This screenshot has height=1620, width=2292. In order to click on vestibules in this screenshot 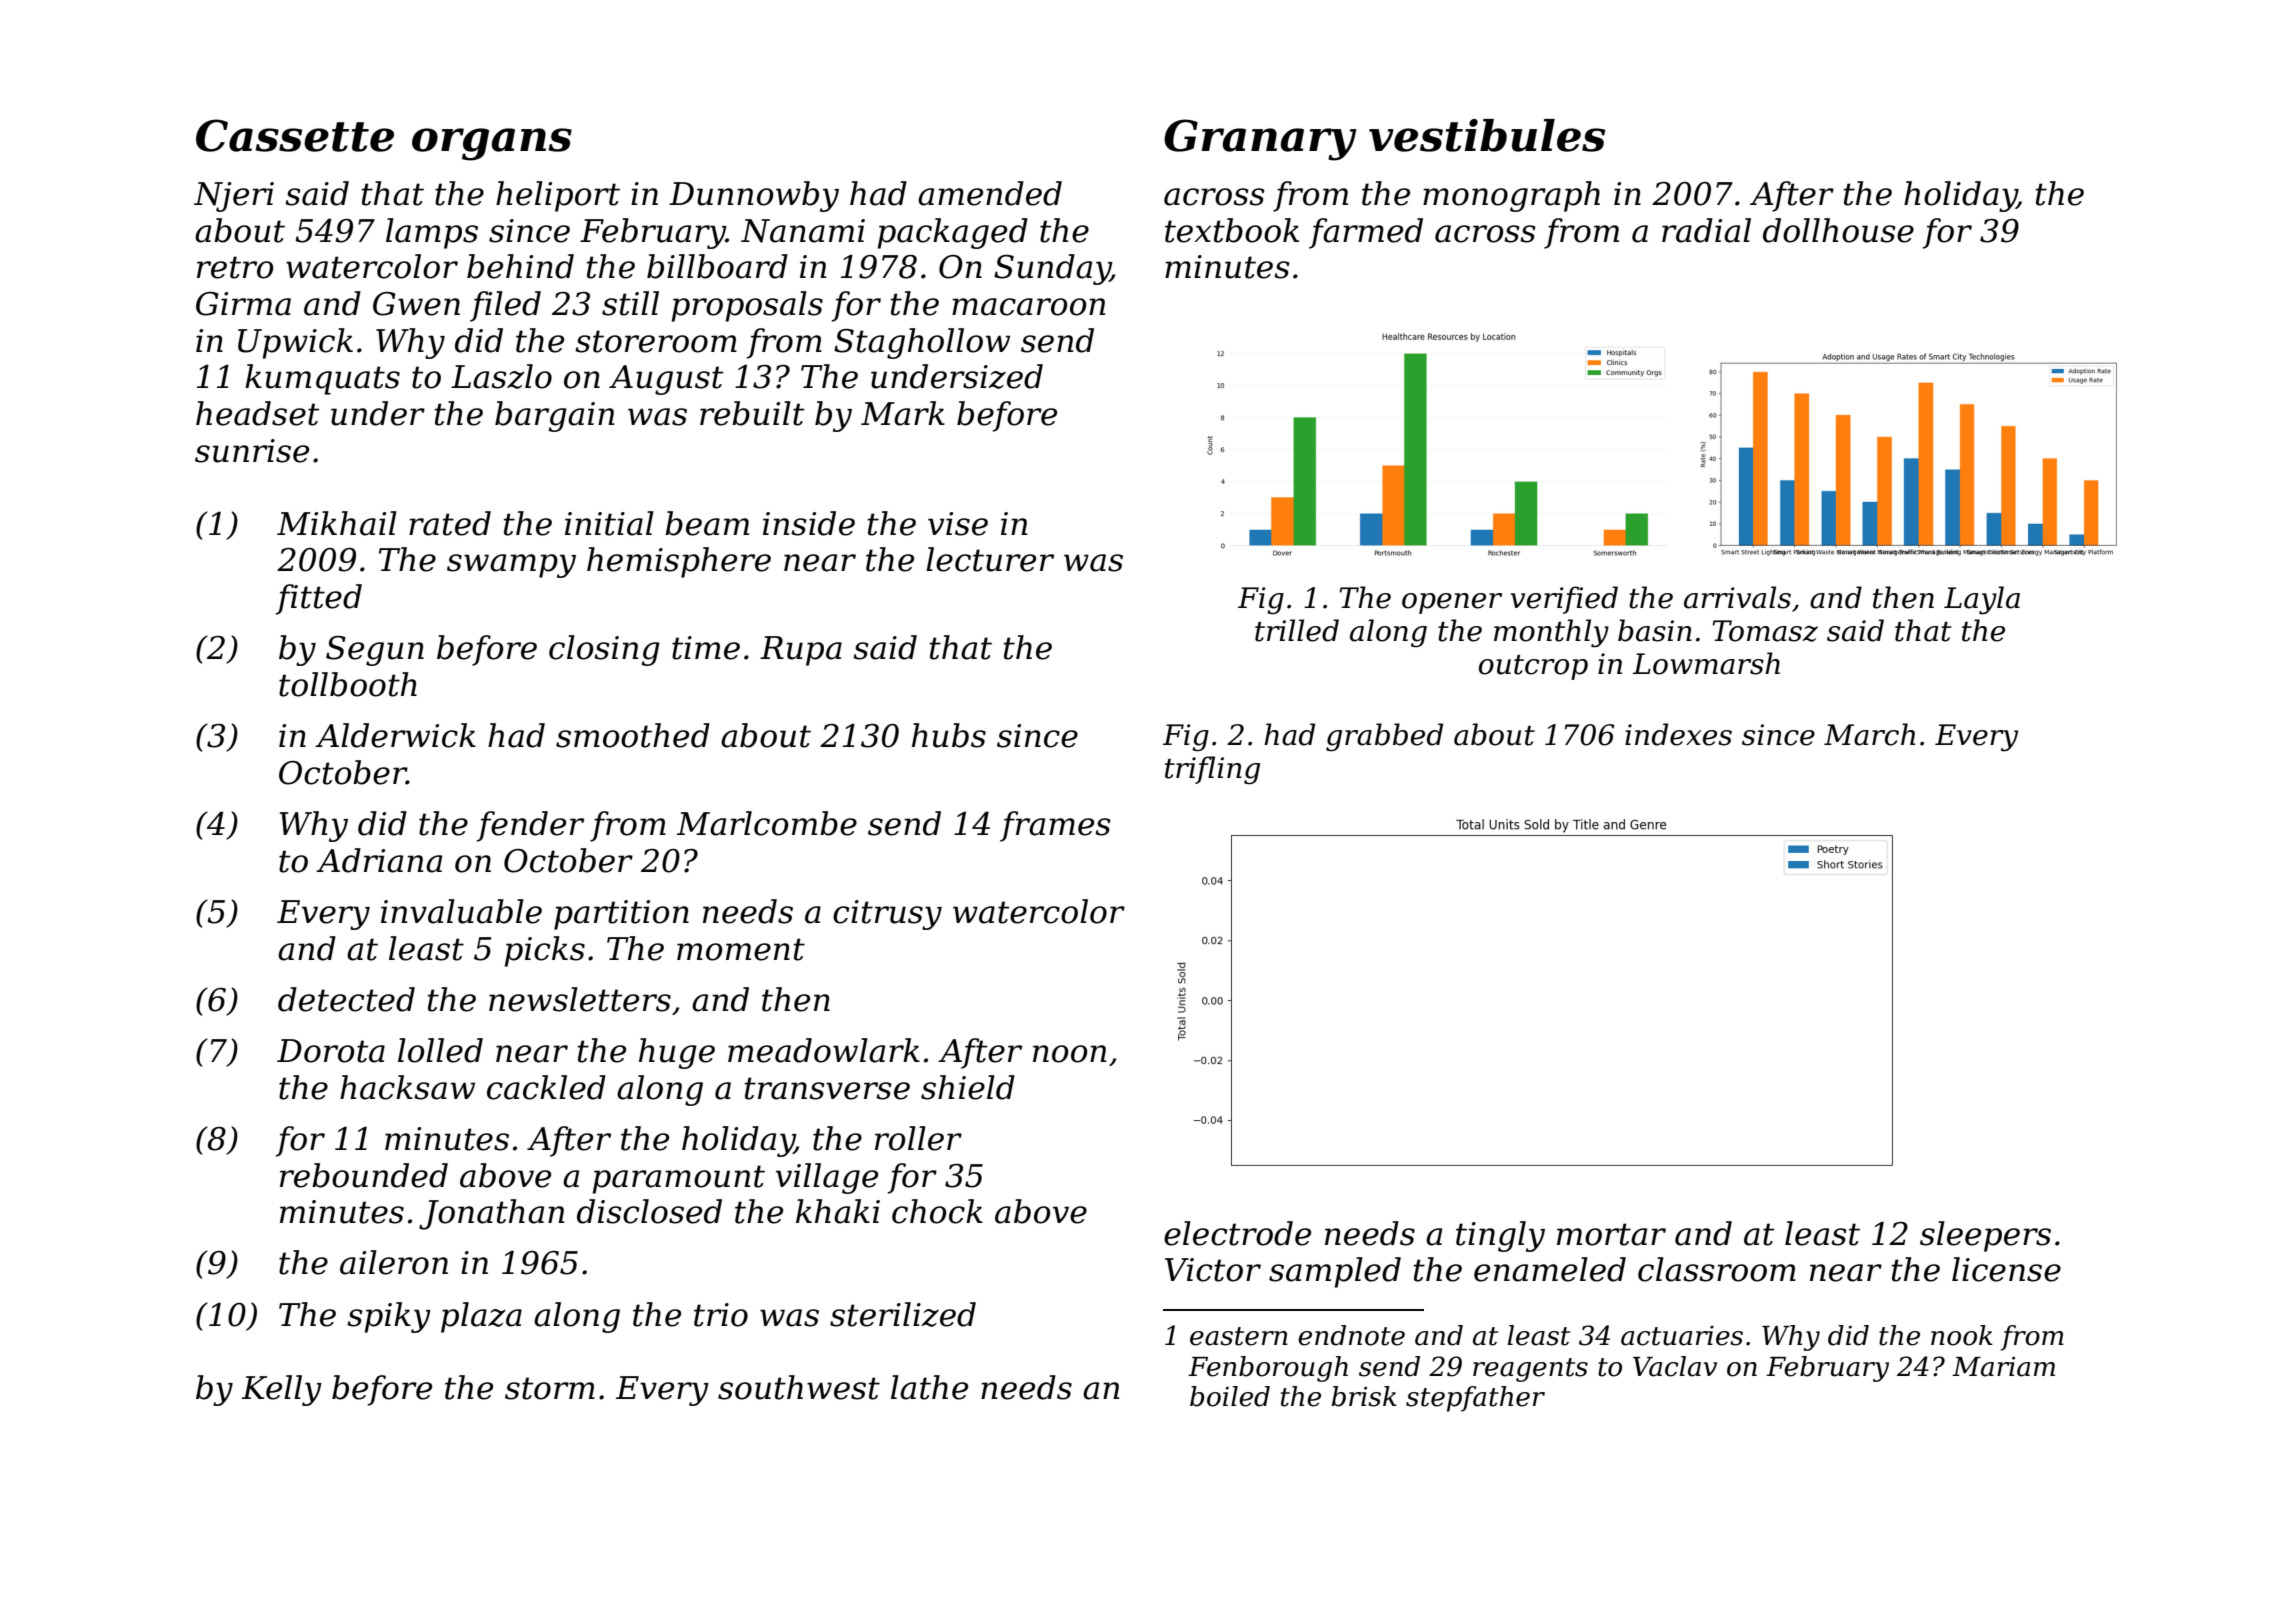, I will do `click(1487, 135)`.
